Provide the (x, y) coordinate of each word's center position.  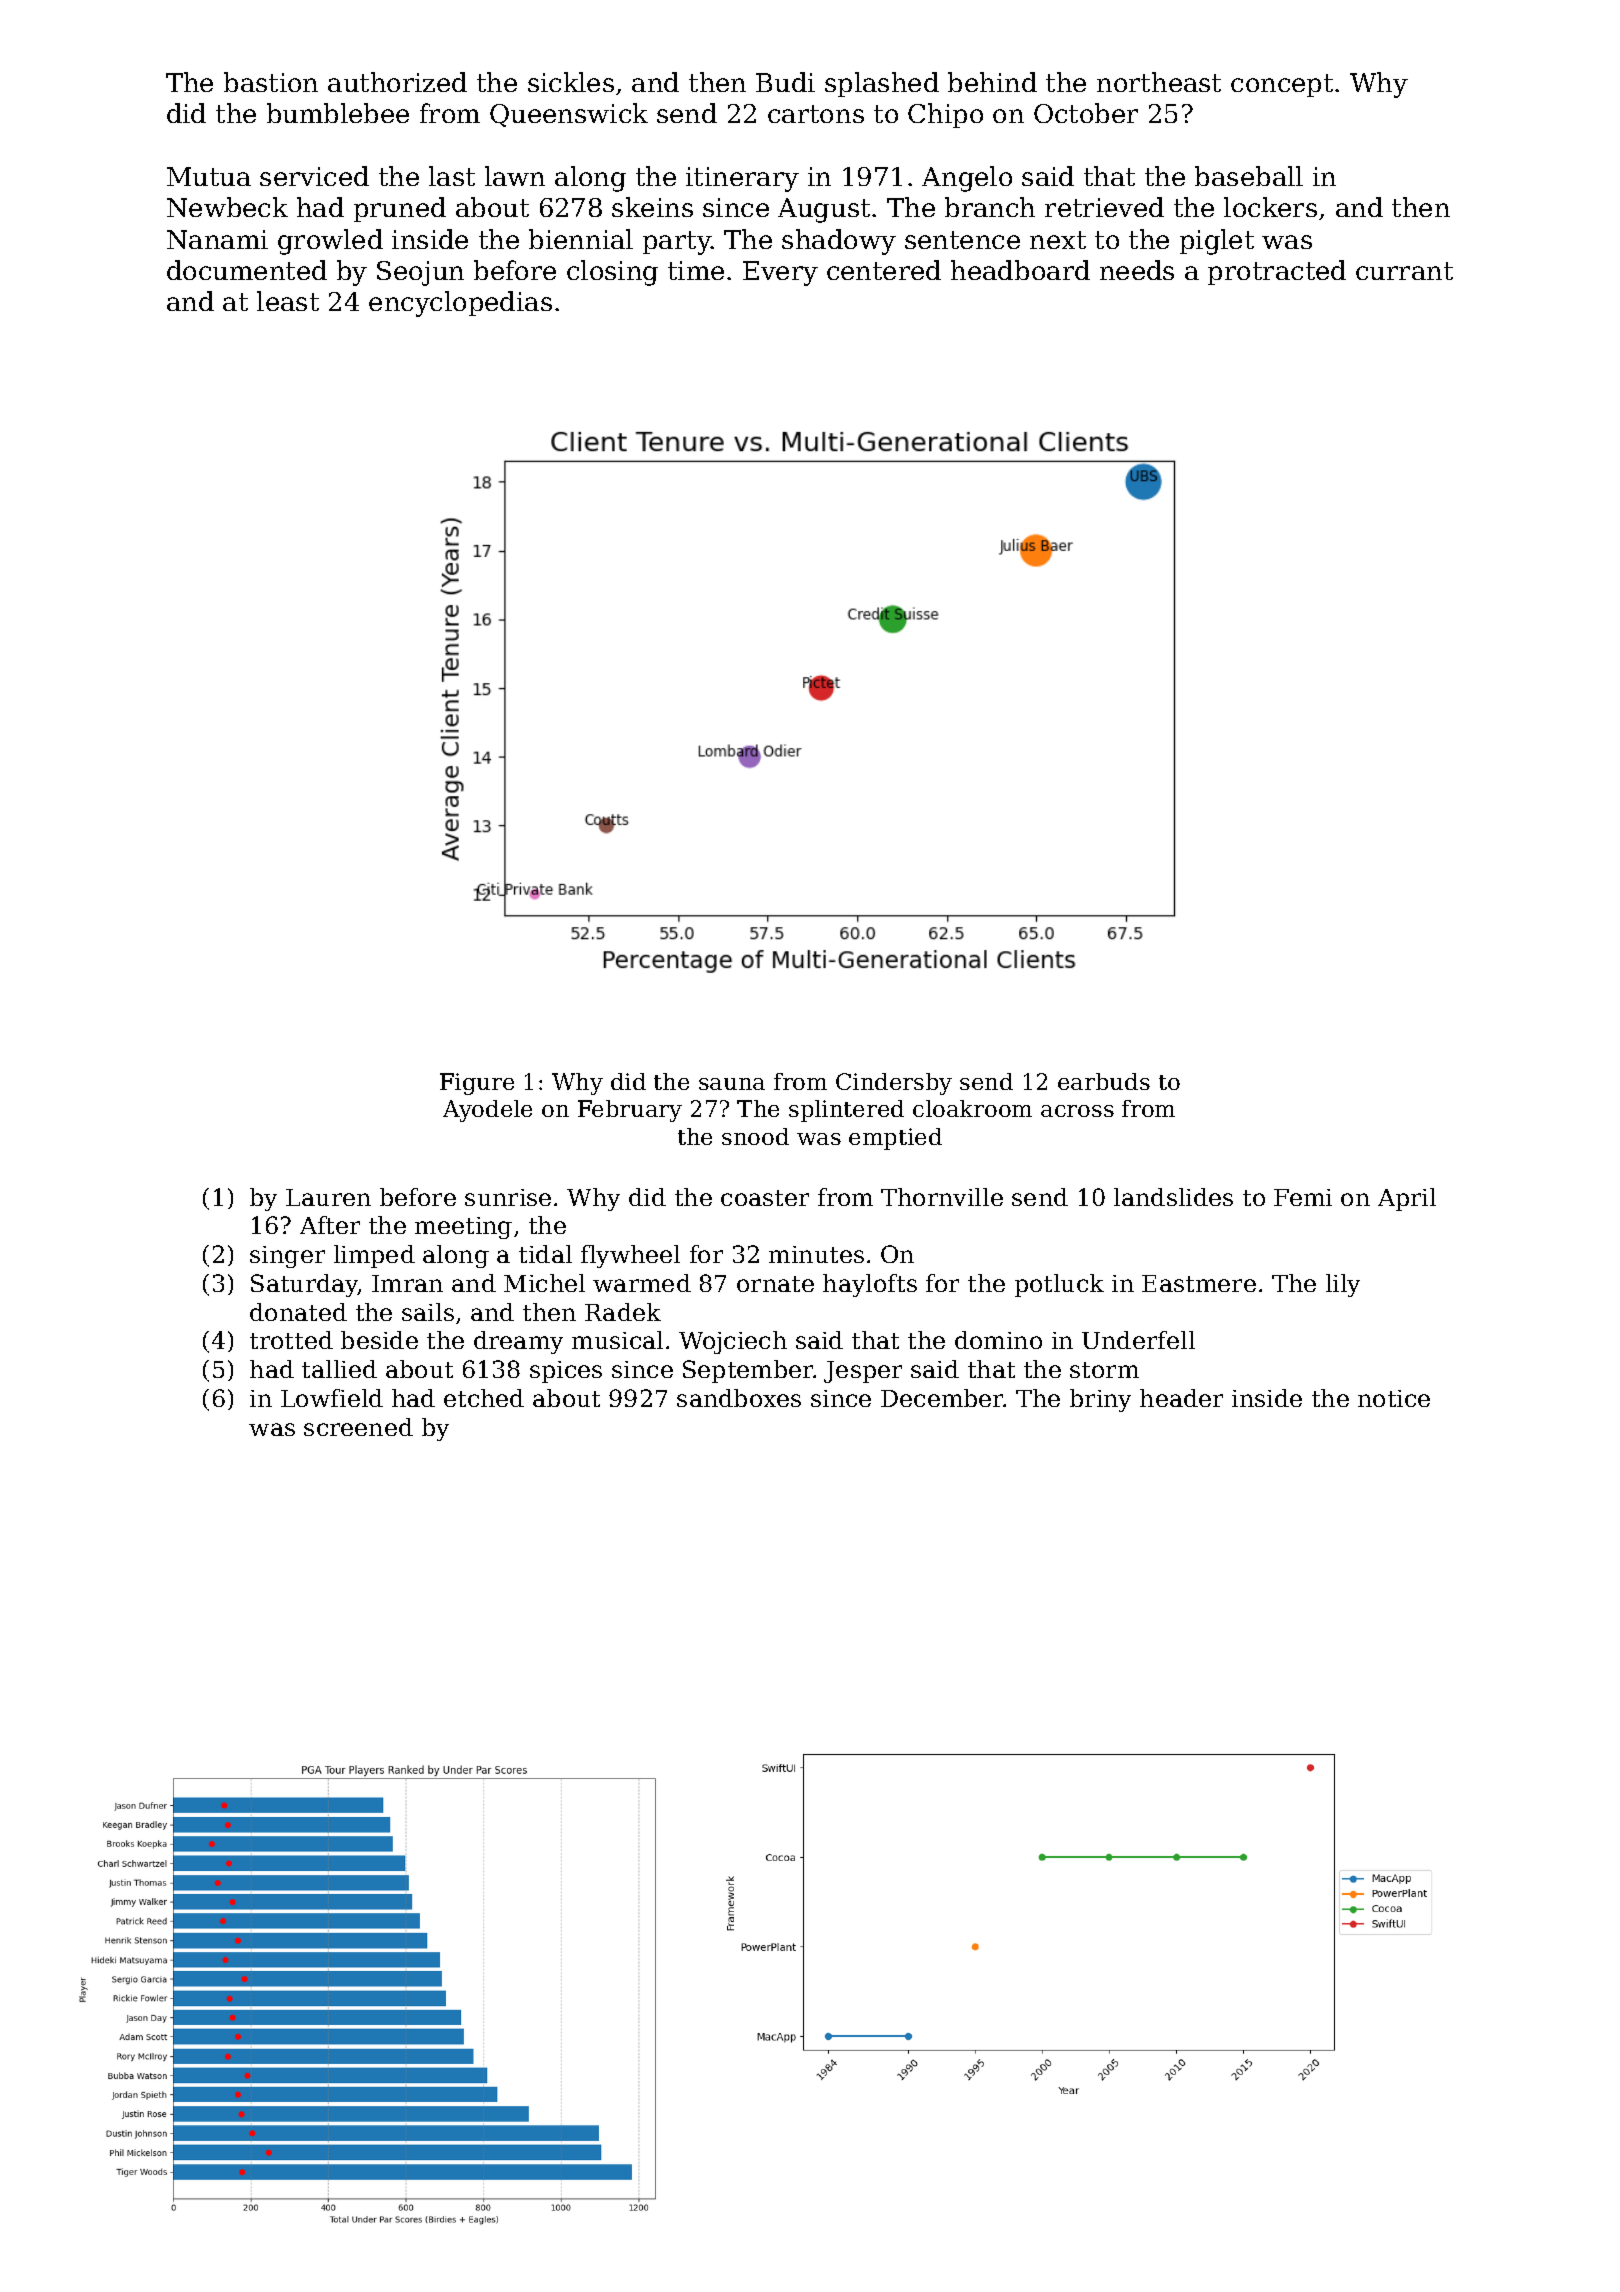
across (1077, 1111)
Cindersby (894, 1084)
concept (1282, 85)
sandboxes (739, 1398)
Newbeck (227, 207)
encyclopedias (460, 304)
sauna (732, 1084)
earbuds (1104, 1081)
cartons (816, 114)
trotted (291, 1340)
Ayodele (487, 1111)
